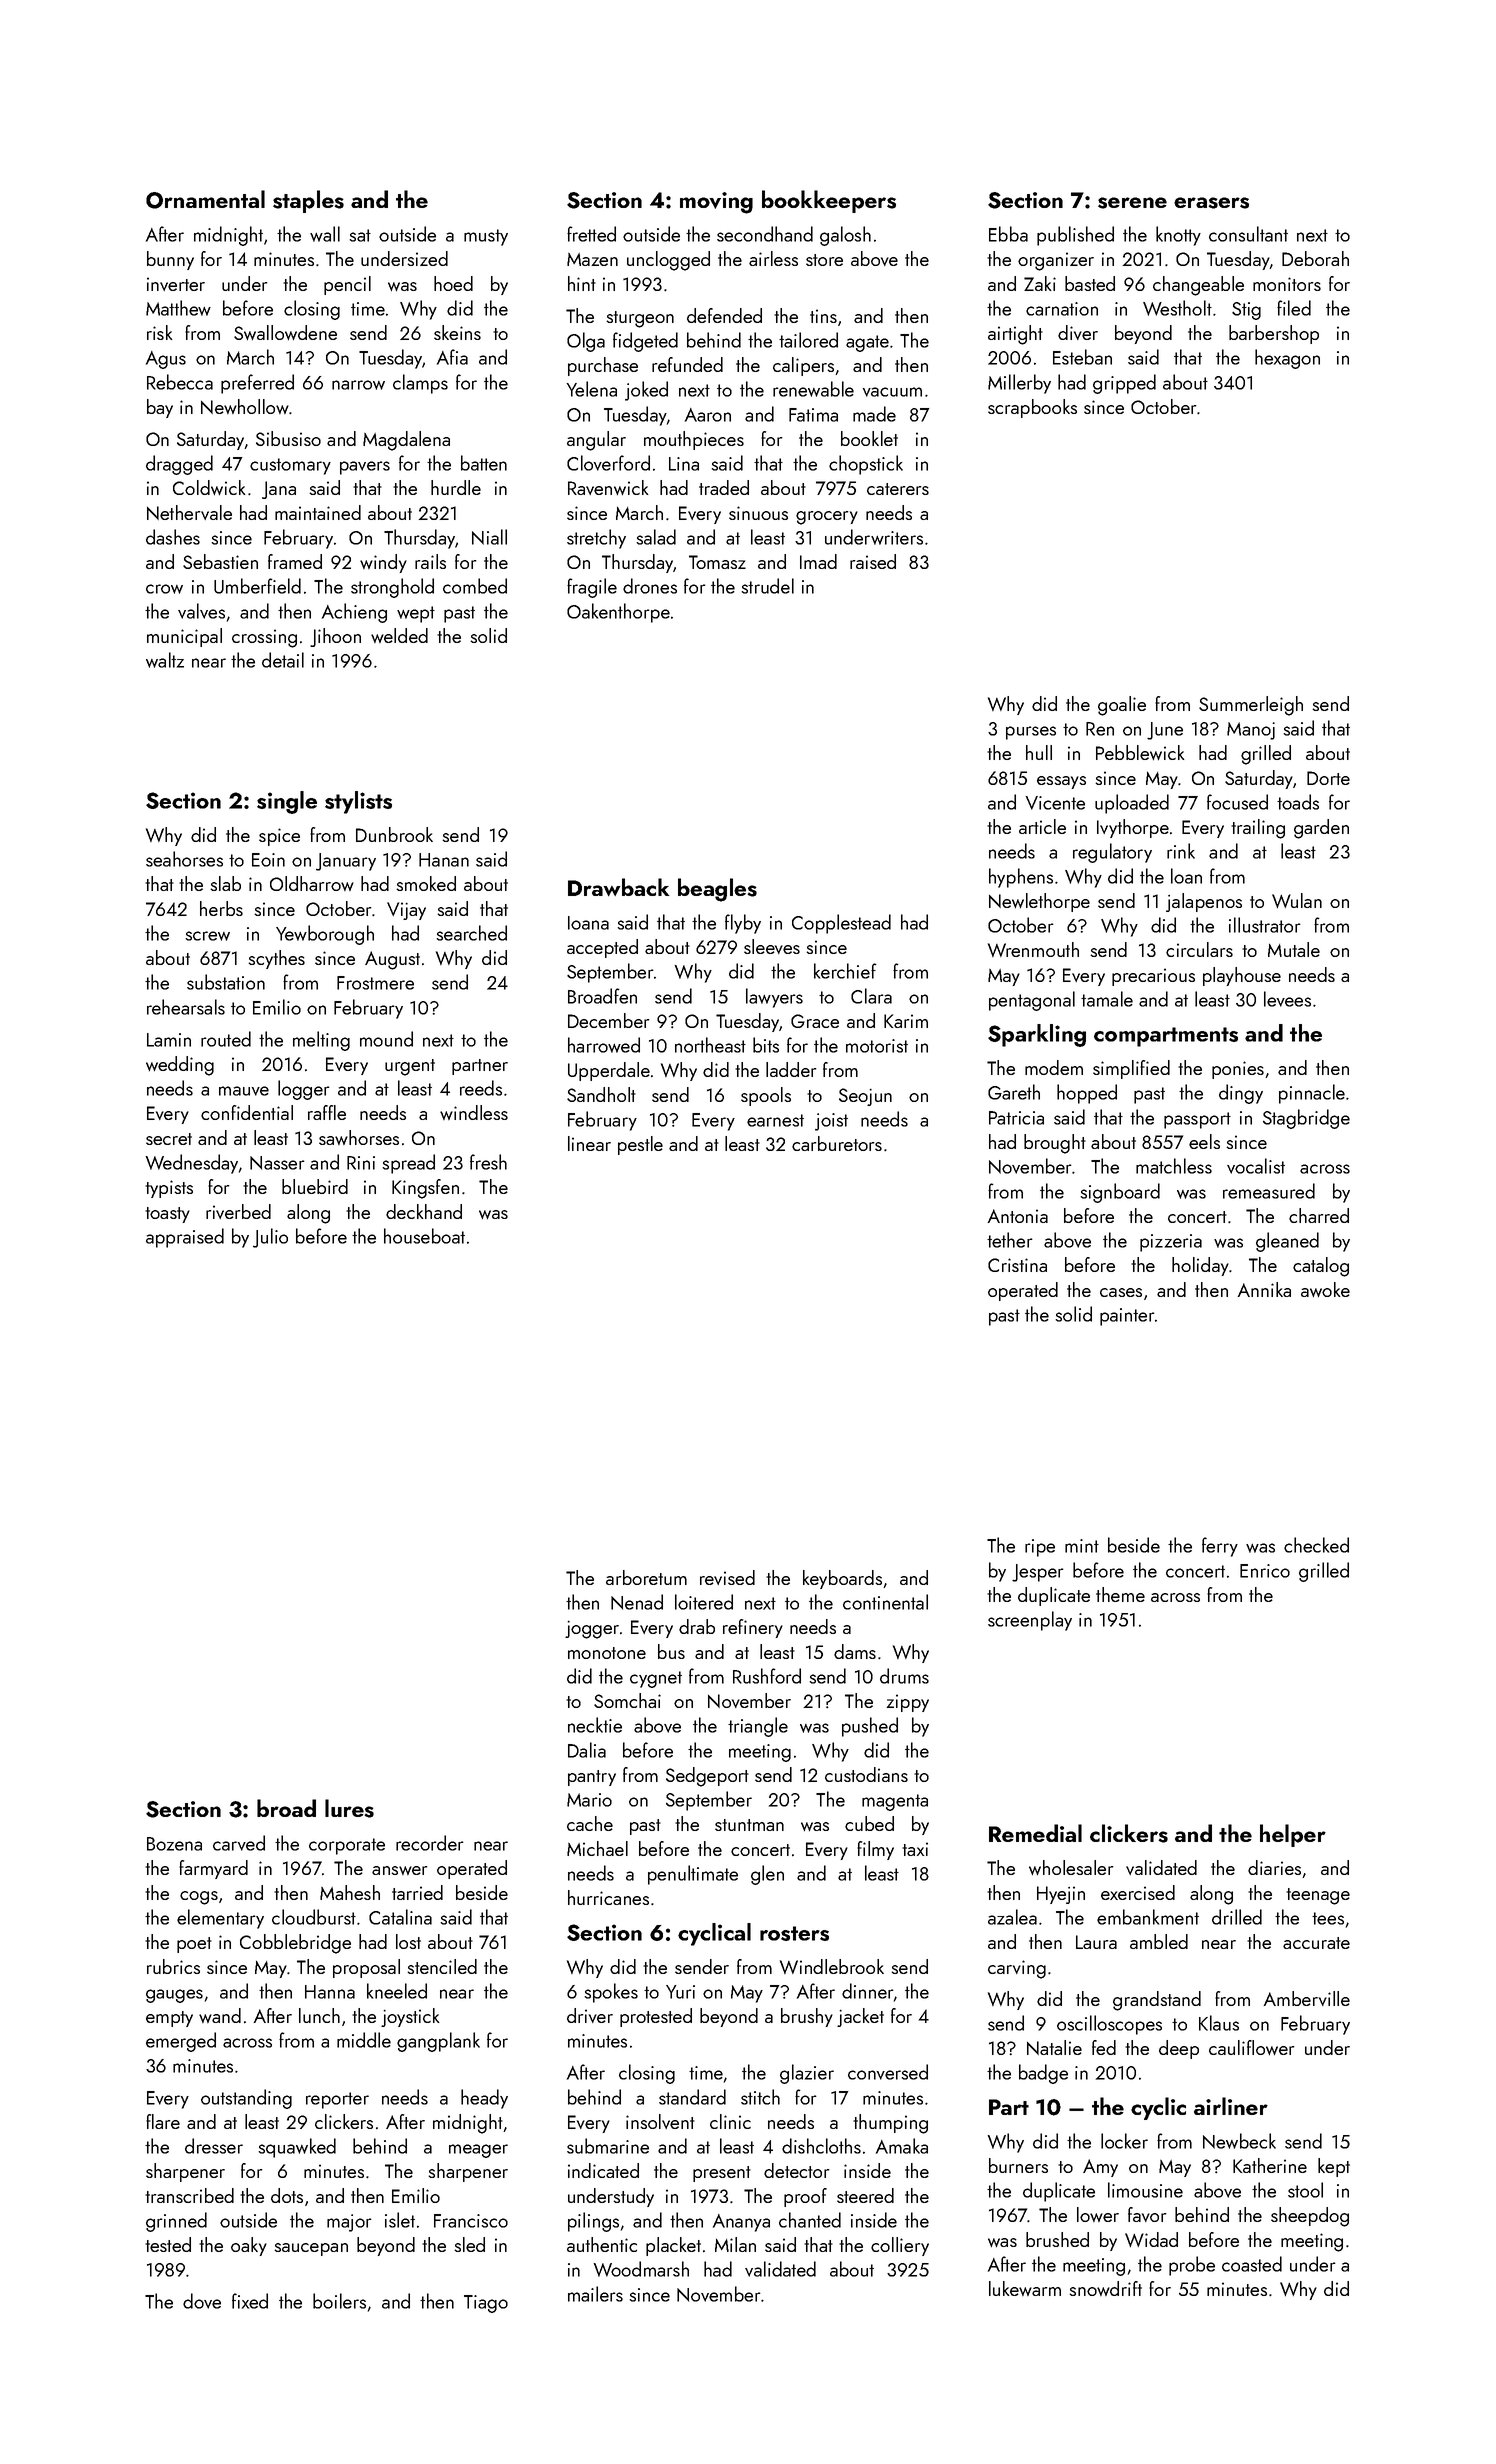 The image size is (1496, 2464). I want to click on burners, so click(1018, 2165).
